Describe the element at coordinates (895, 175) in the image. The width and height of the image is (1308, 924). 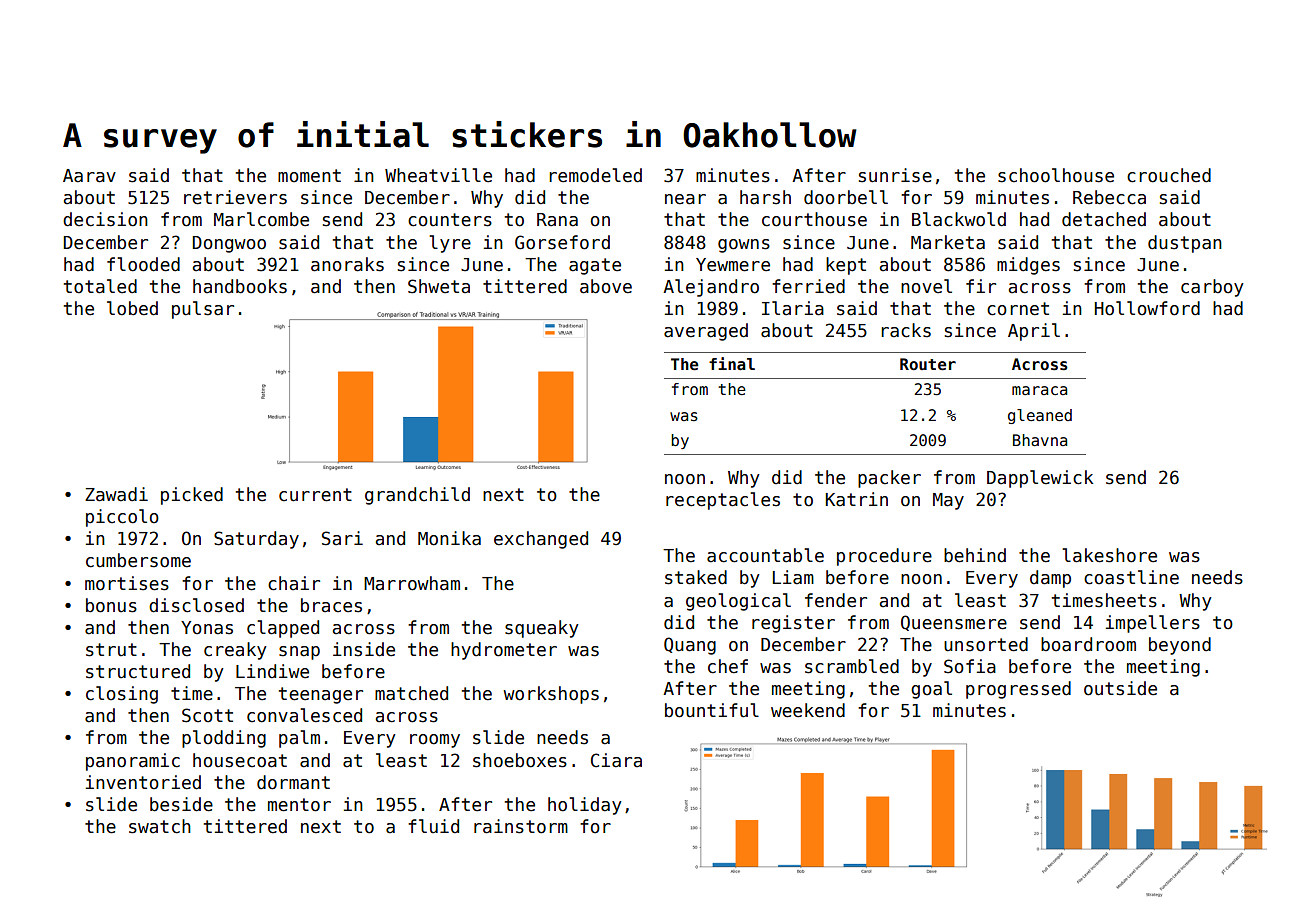
I see `sunrise` at that location.
